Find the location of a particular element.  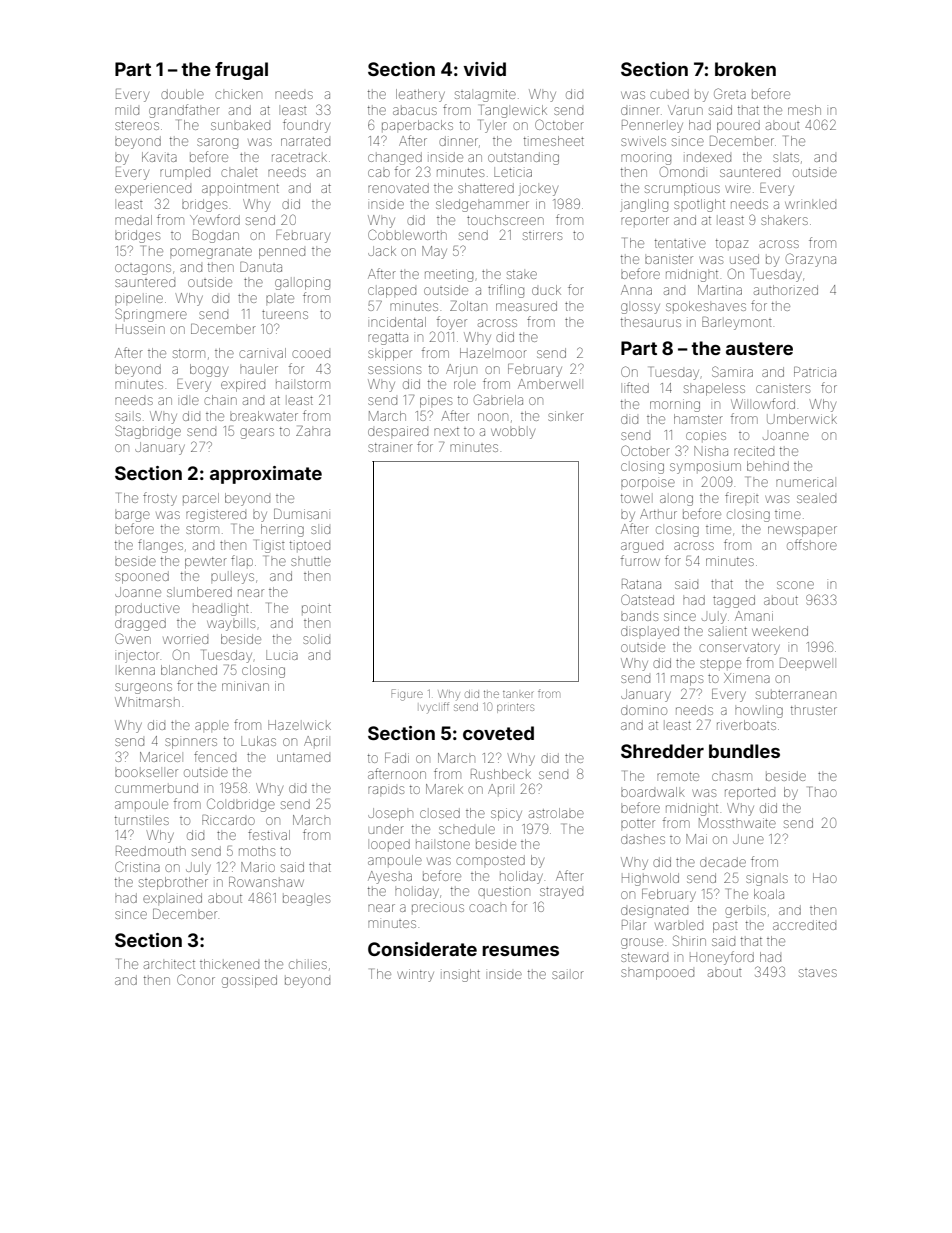

thesaurus is located at coordinates (651, 322).
